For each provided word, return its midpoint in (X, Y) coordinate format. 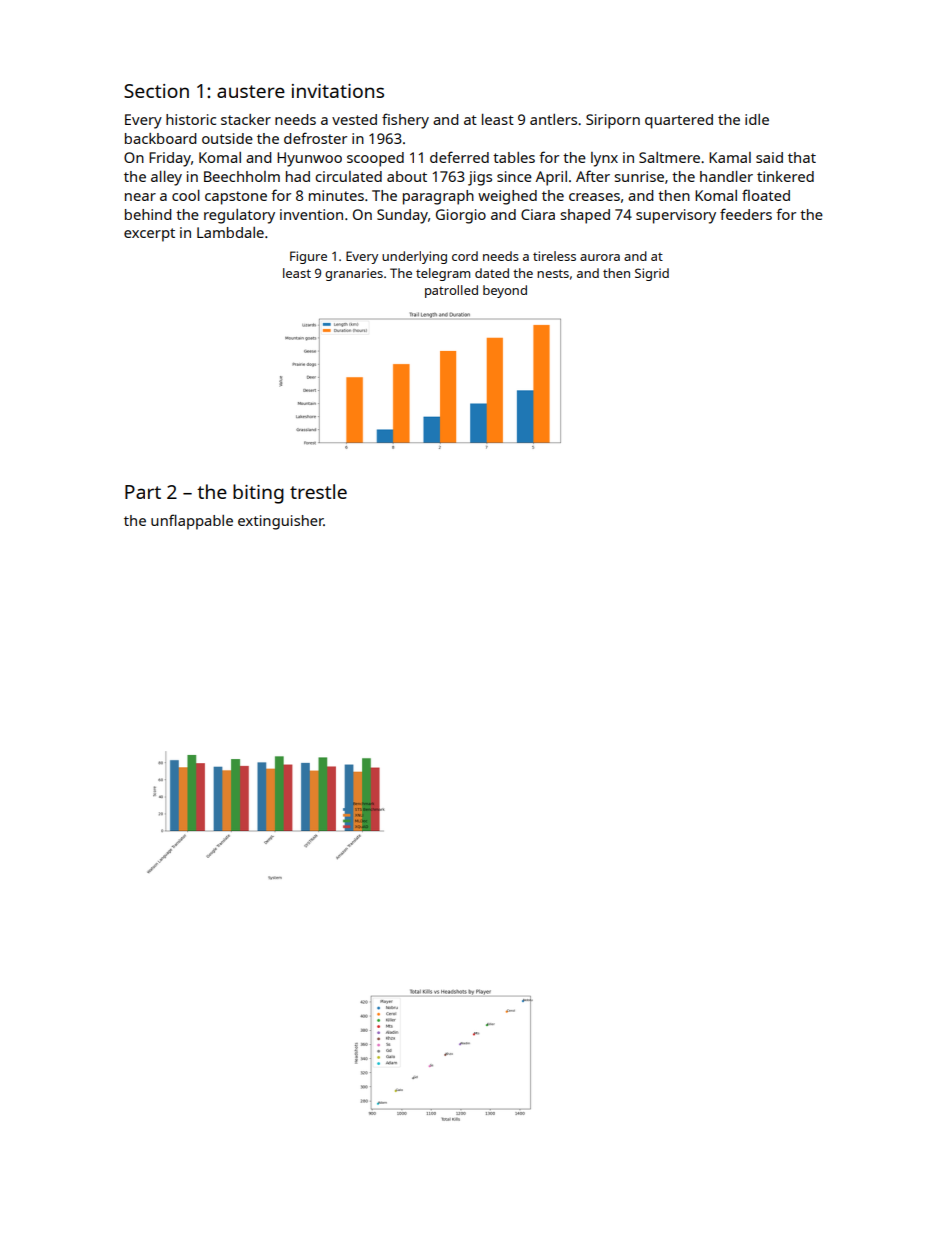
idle (757, 119)
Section (156, 91)
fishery (405, 121)
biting (258, 494)
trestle (318, 491)
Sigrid (652, 274)
